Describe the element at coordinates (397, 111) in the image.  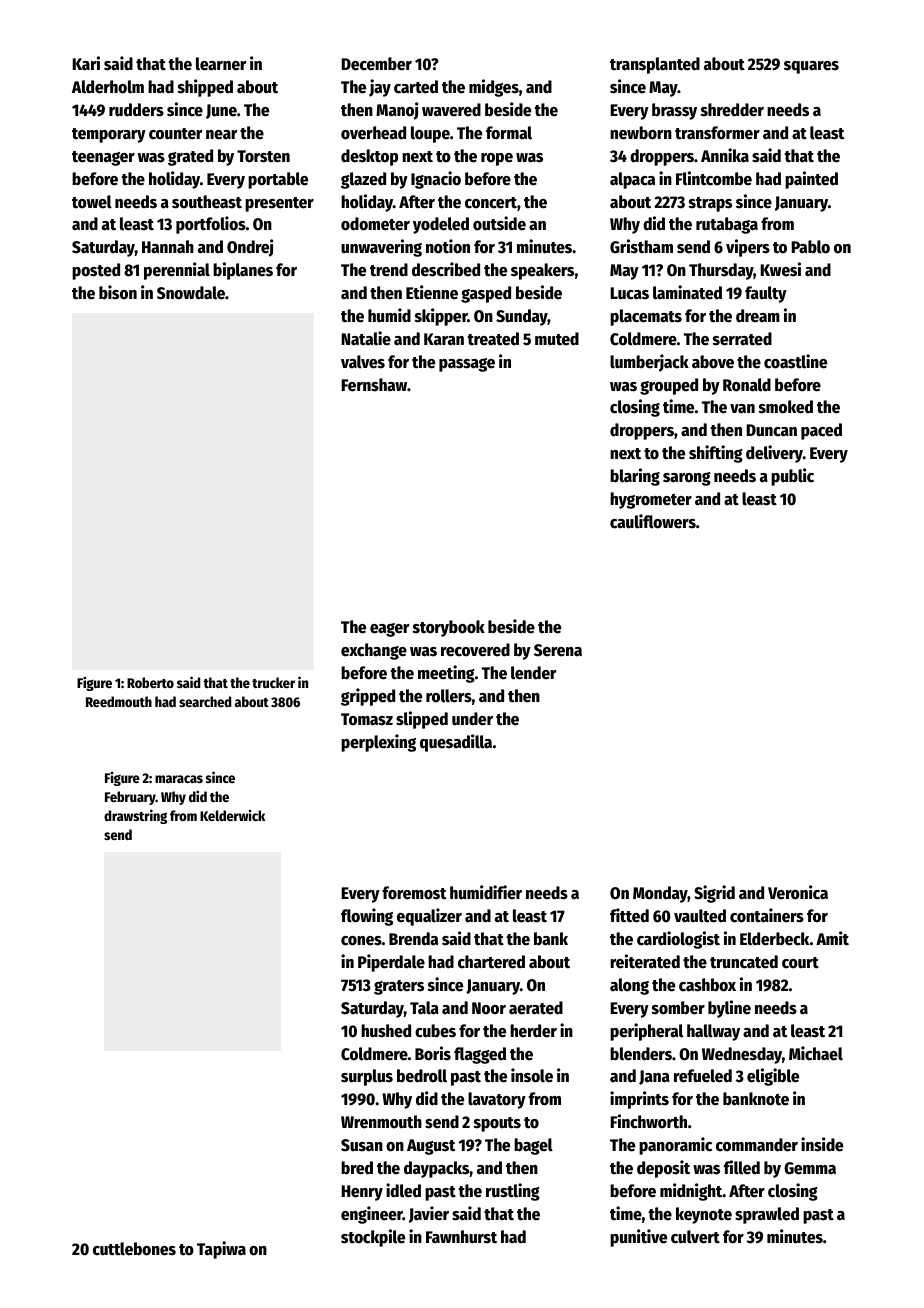
I see `Manoj` at that location.
